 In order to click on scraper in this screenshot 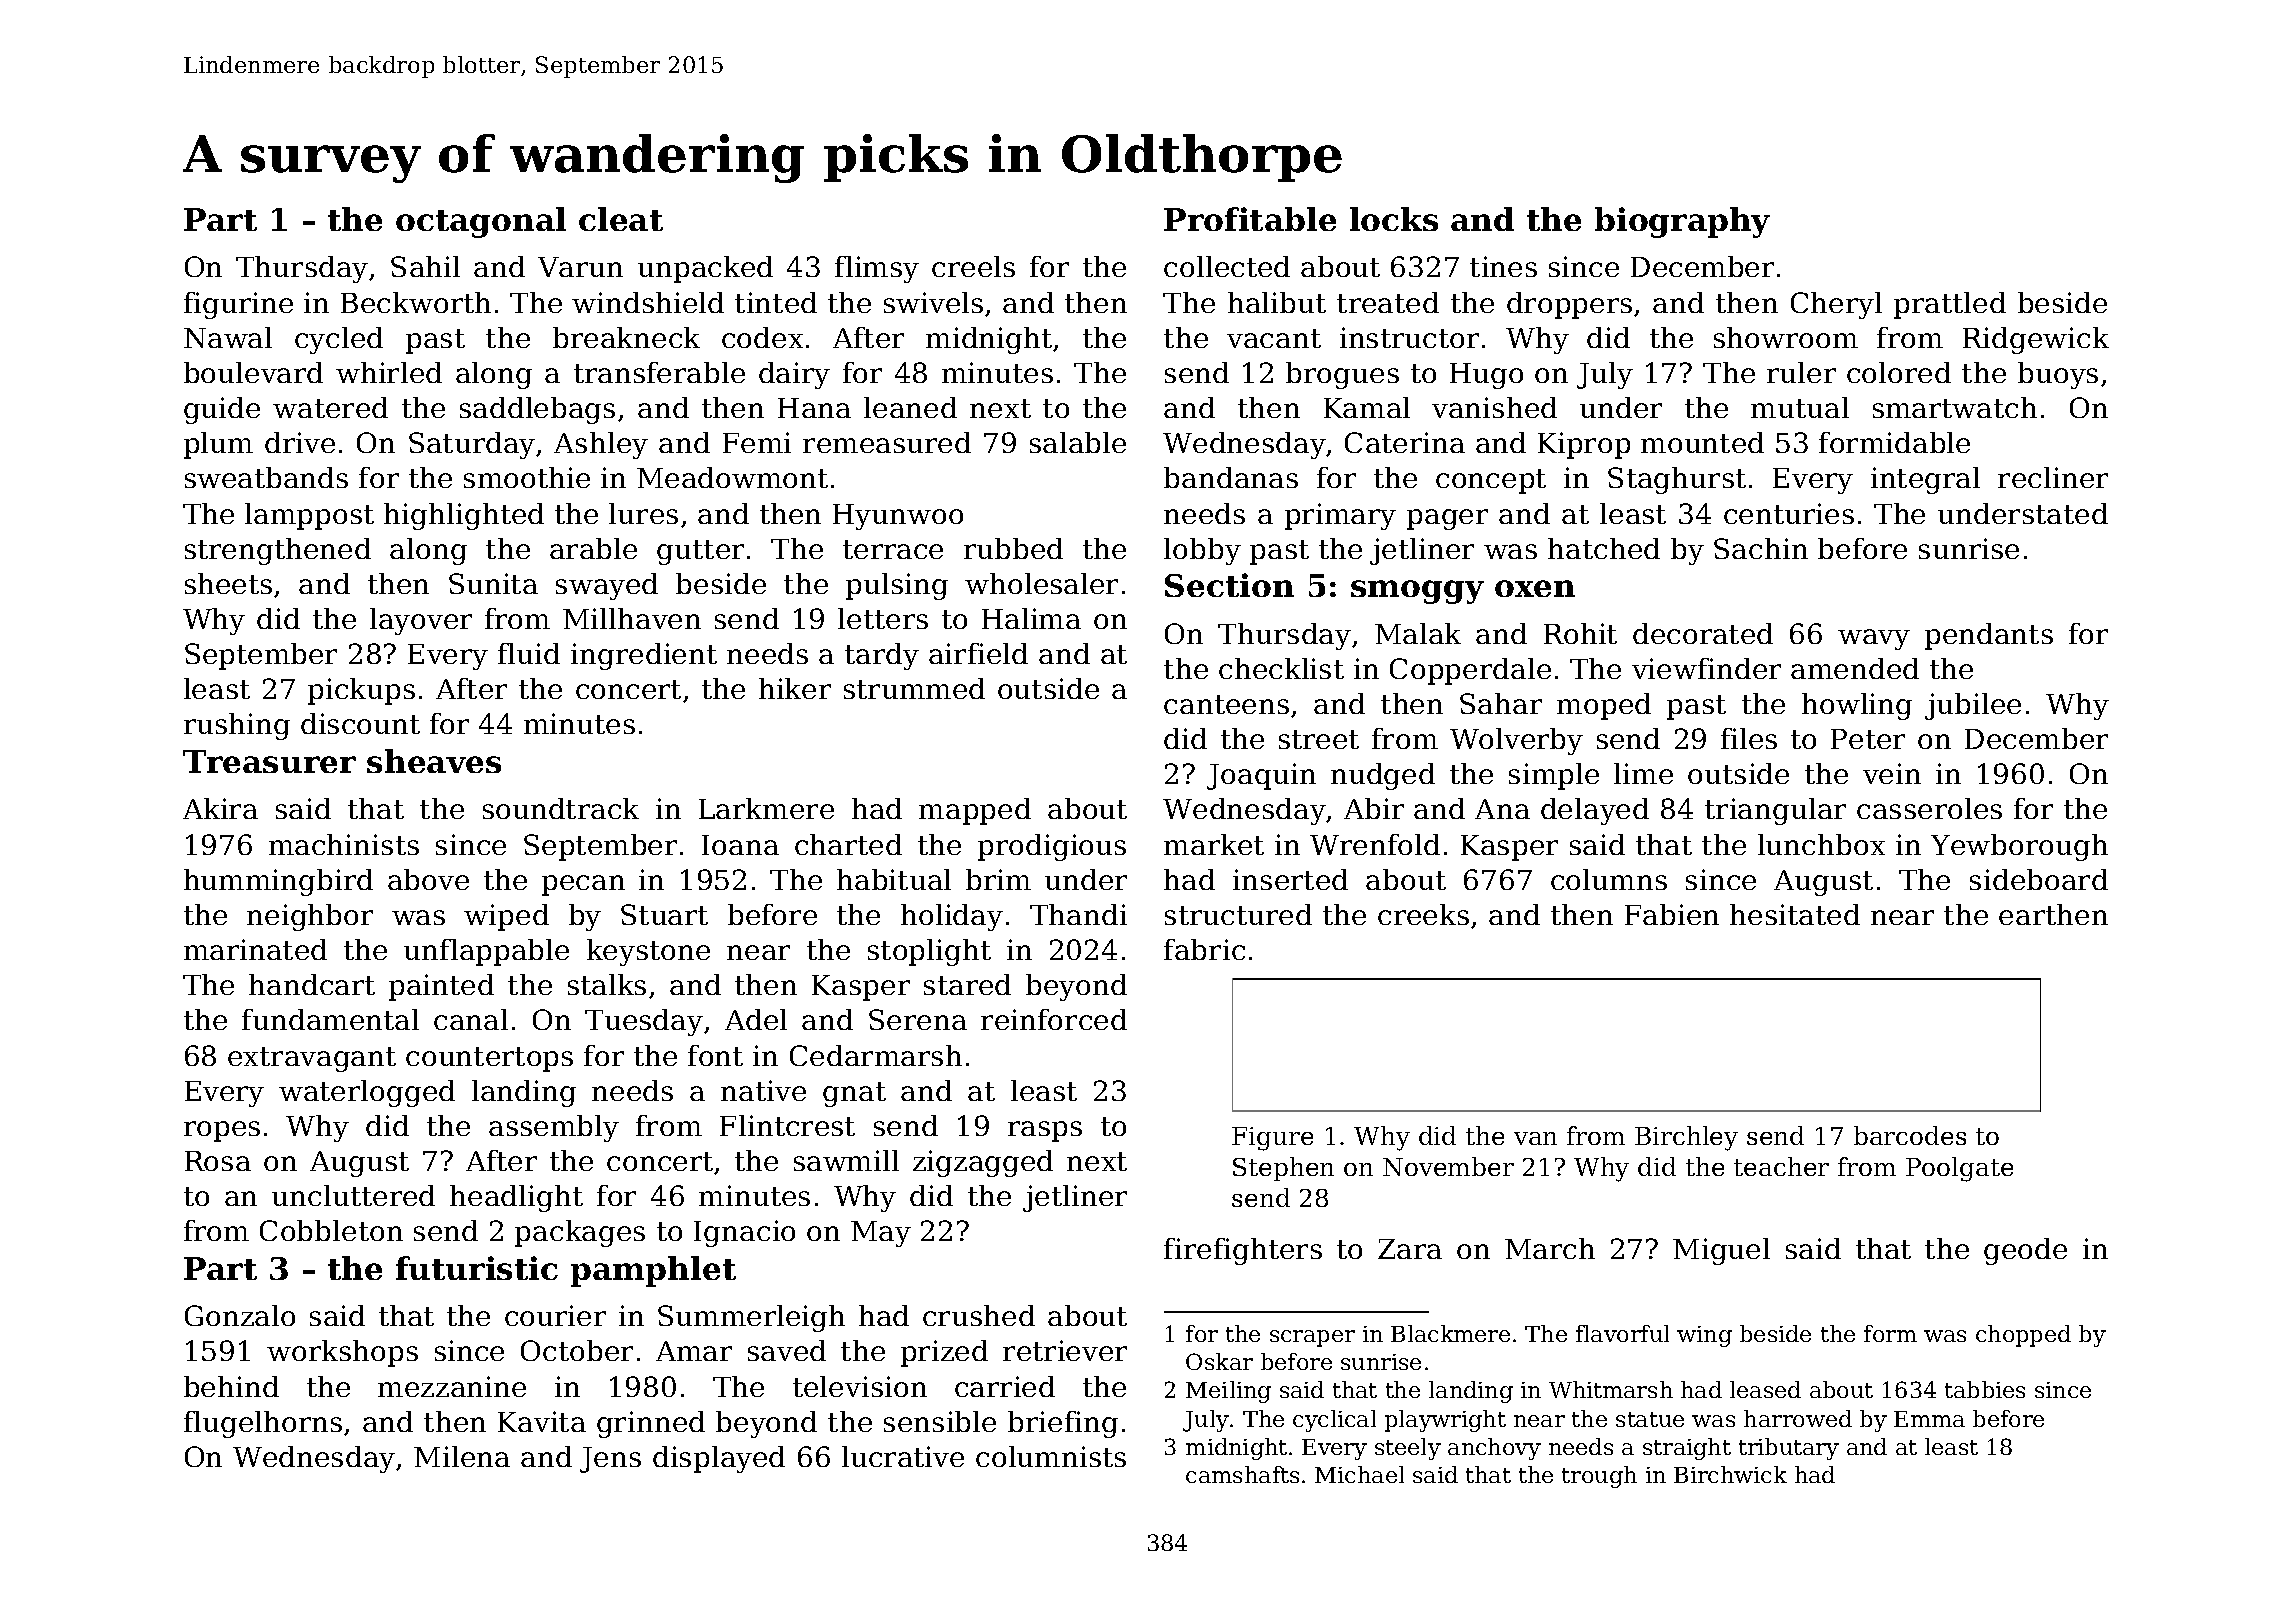, I will do `click(1312, 1338)`.
